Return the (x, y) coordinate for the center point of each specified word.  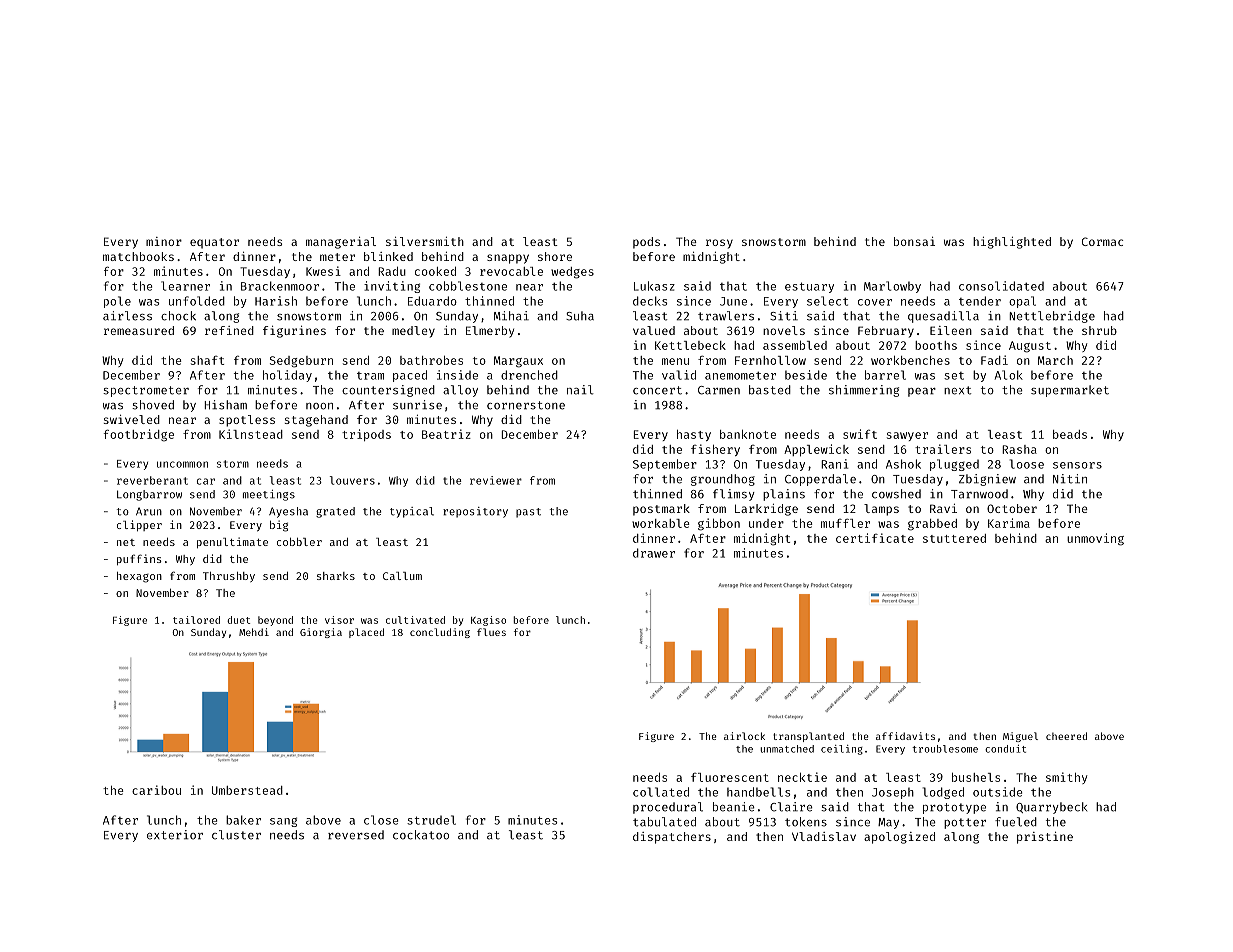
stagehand (316, 421)
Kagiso (488, 621)
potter (965, 823)
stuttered (954, 538)
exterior (175, 835)
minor (164, 241)
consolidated (1001, 286)
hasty (694, 435)
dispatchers (672, 838)
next (957, 390)
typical (412, 512)
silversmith (425, 241)
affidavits (905, 736)
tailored (196, 620)
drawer (654, 553)
